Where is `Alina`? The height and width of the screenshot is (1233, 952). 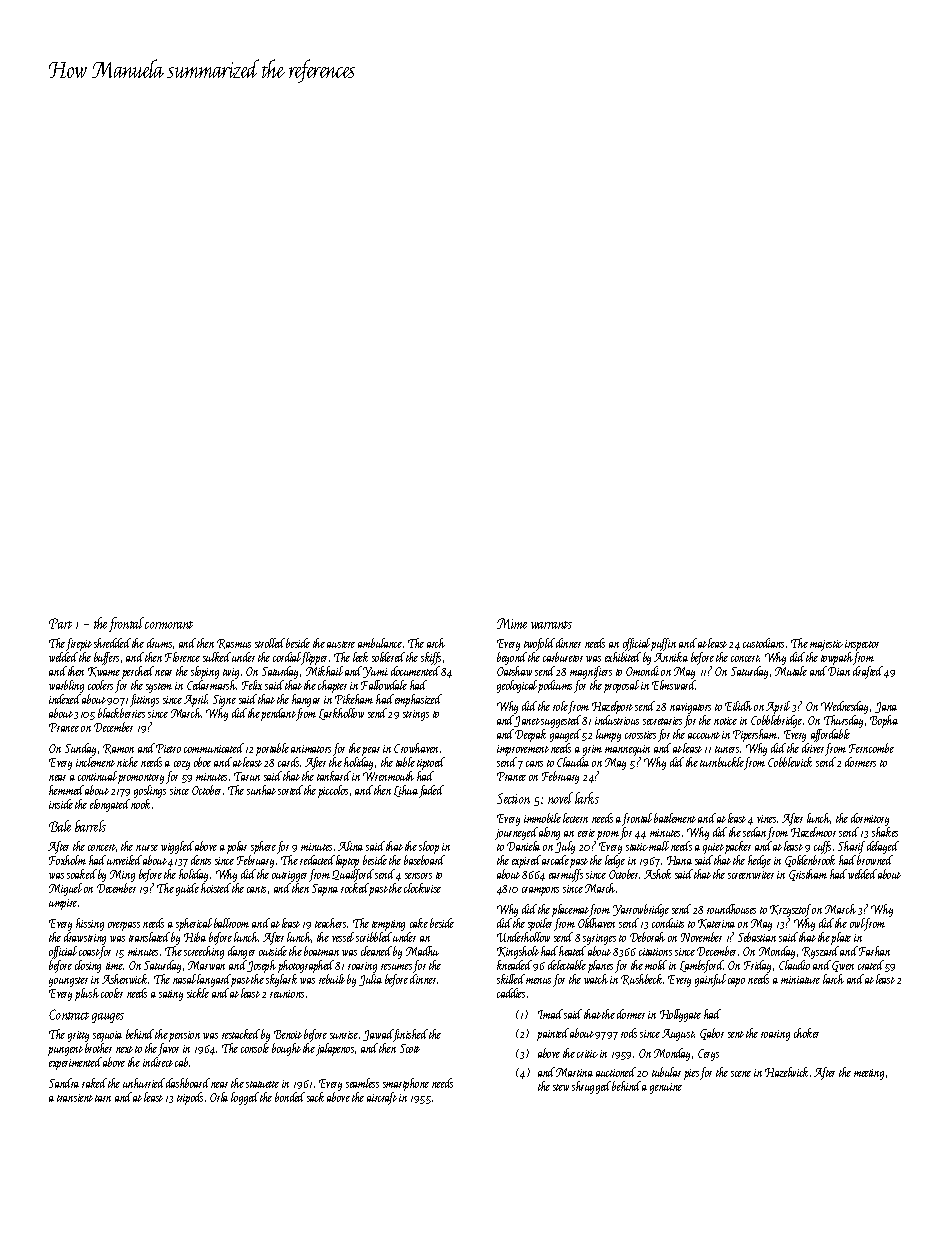 Alina is located at coordinates (350, 846).
